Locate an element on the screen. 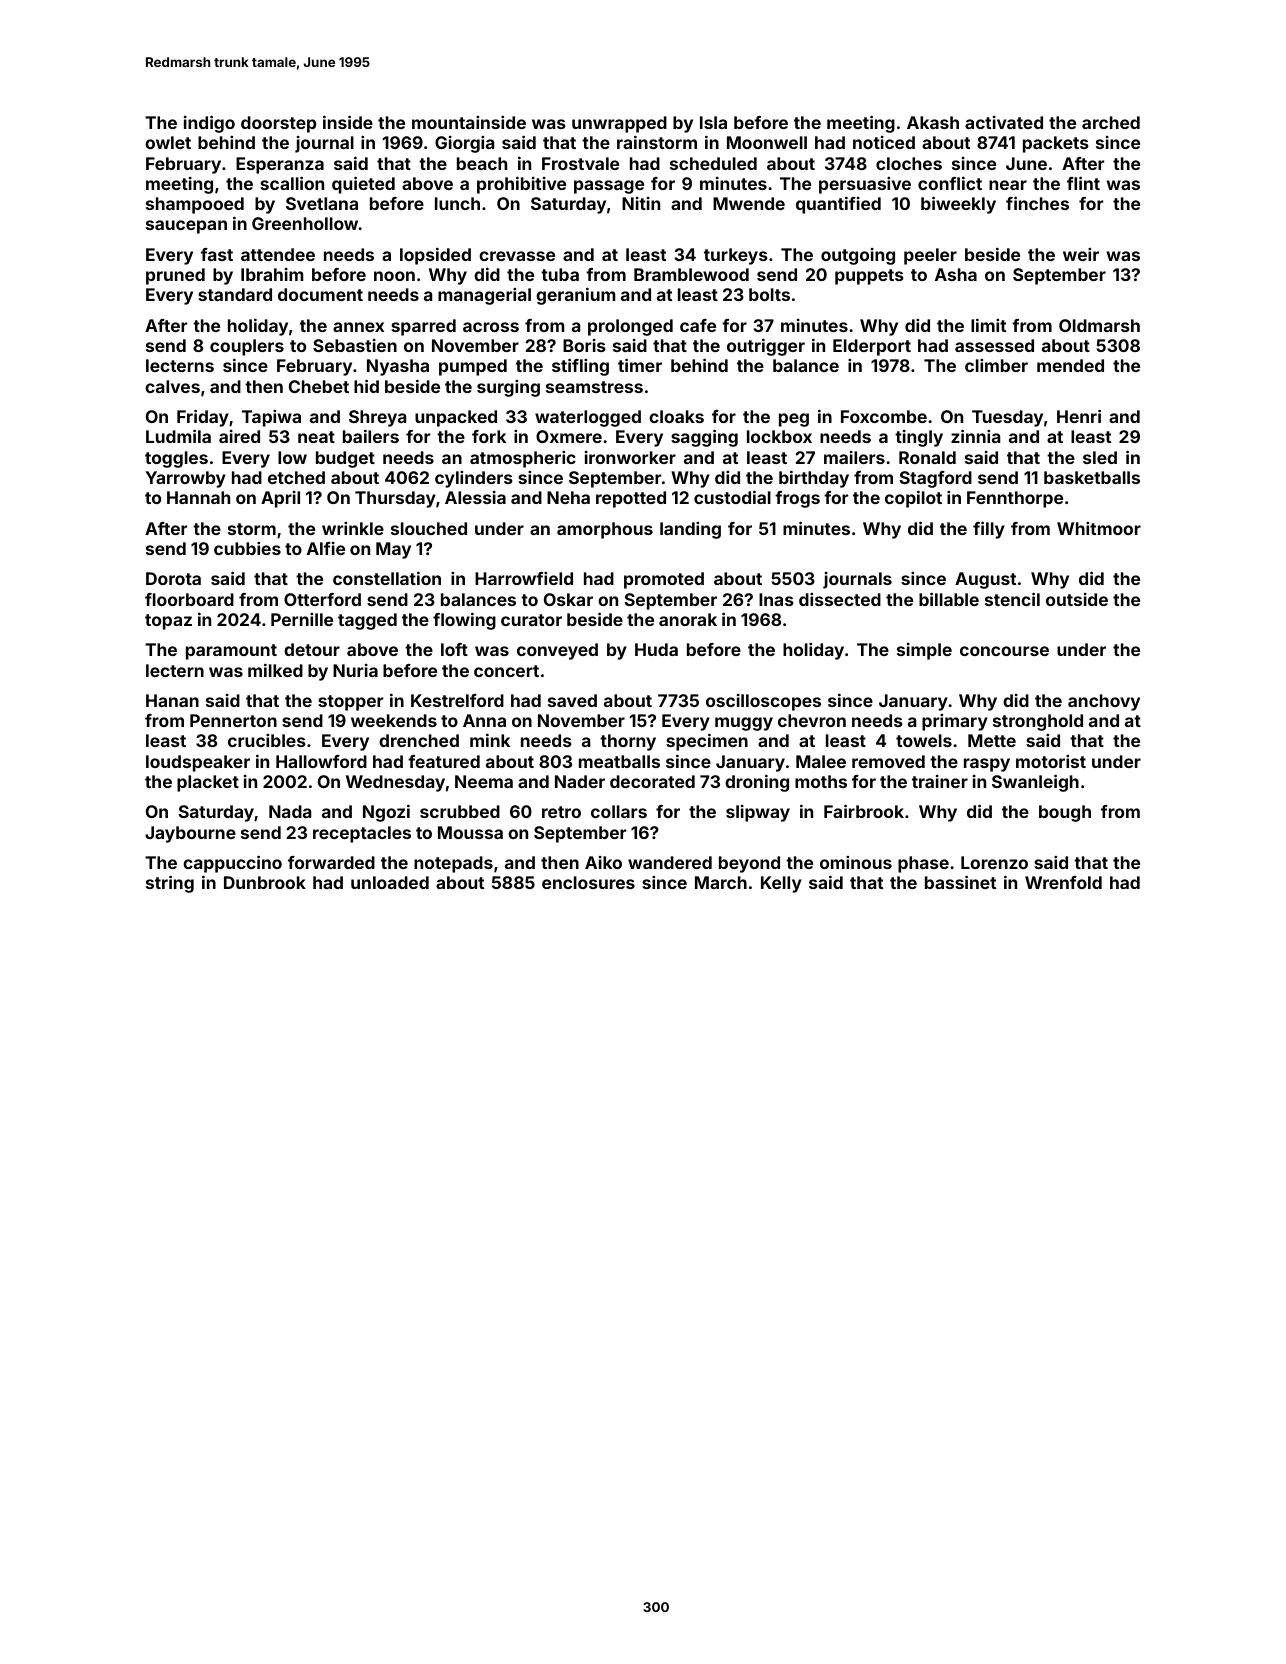 This screenshot has width=1286, height=1664. owlet is located at coordinates (168, 142).
